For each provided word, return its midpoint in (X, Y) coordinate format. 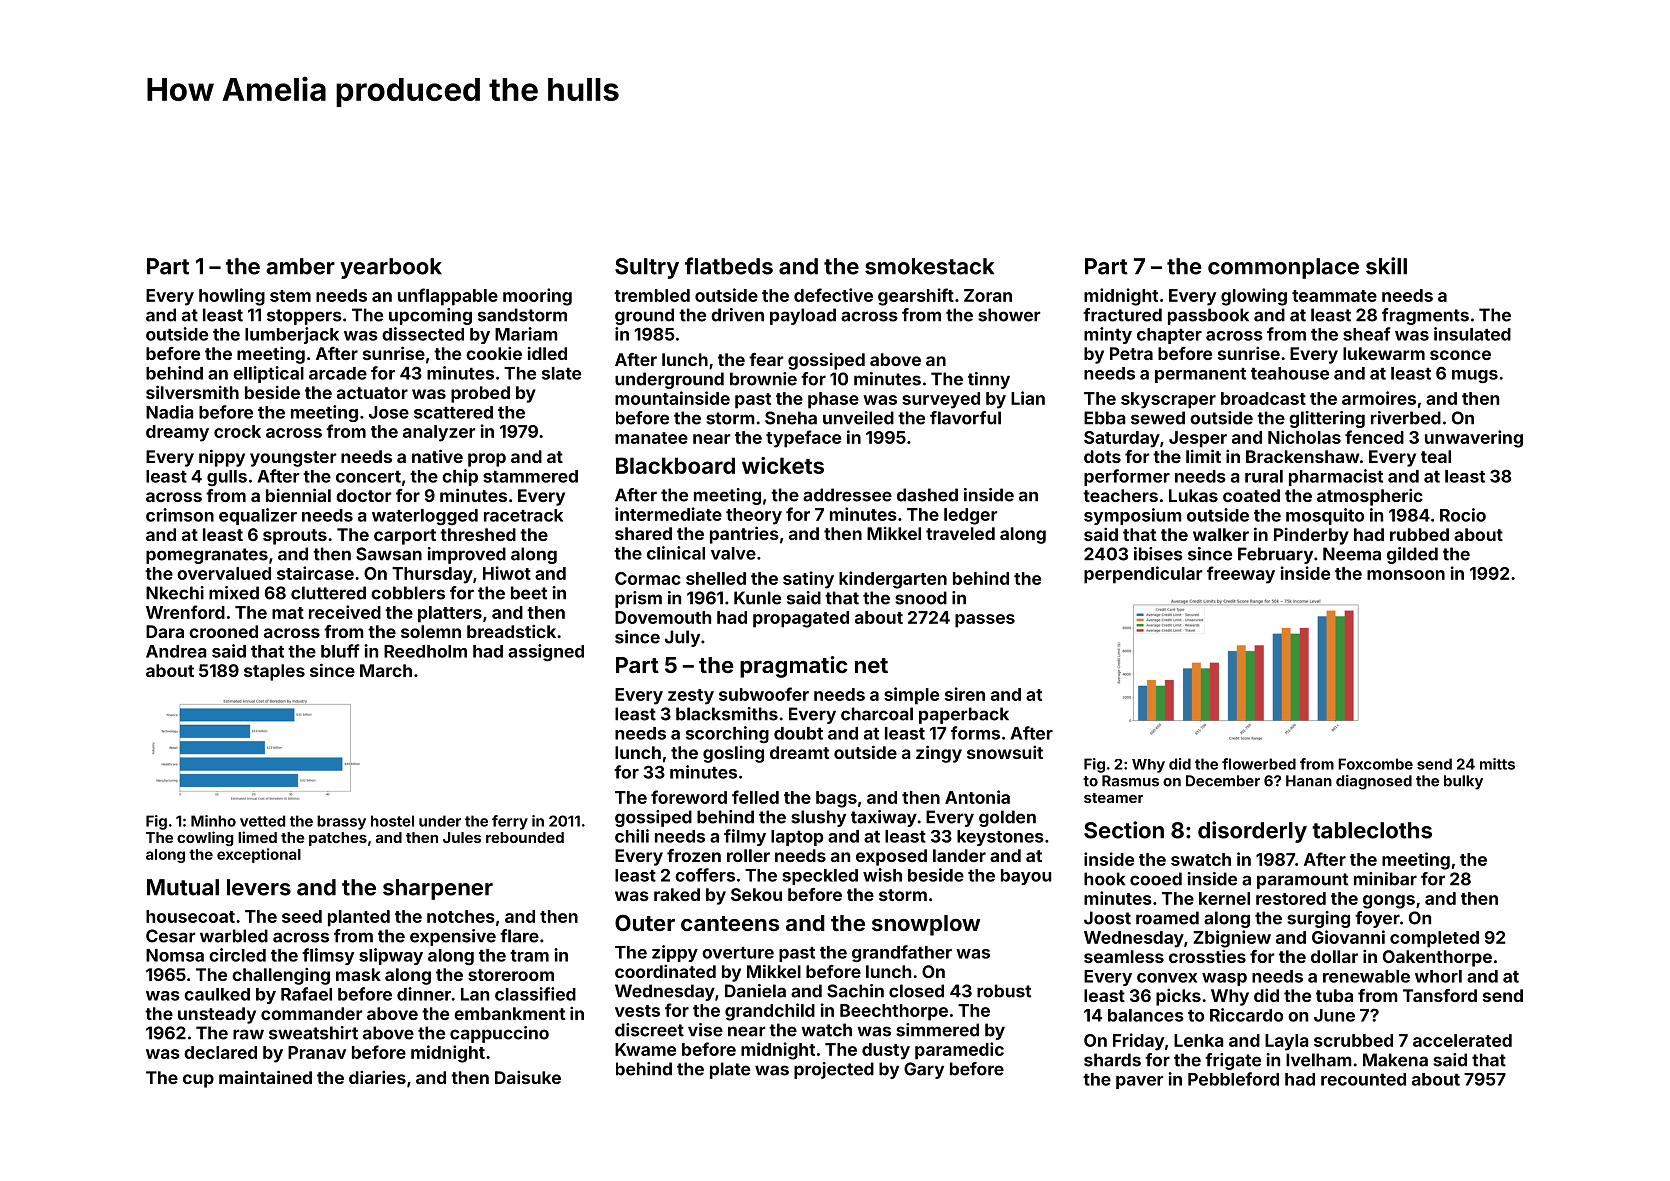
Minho (213, 821)
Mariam (526, 334)
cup (198, 1081)
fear (766, 359)
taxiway (884, 818)
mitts (1497, 764)
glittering (1327, 419)
